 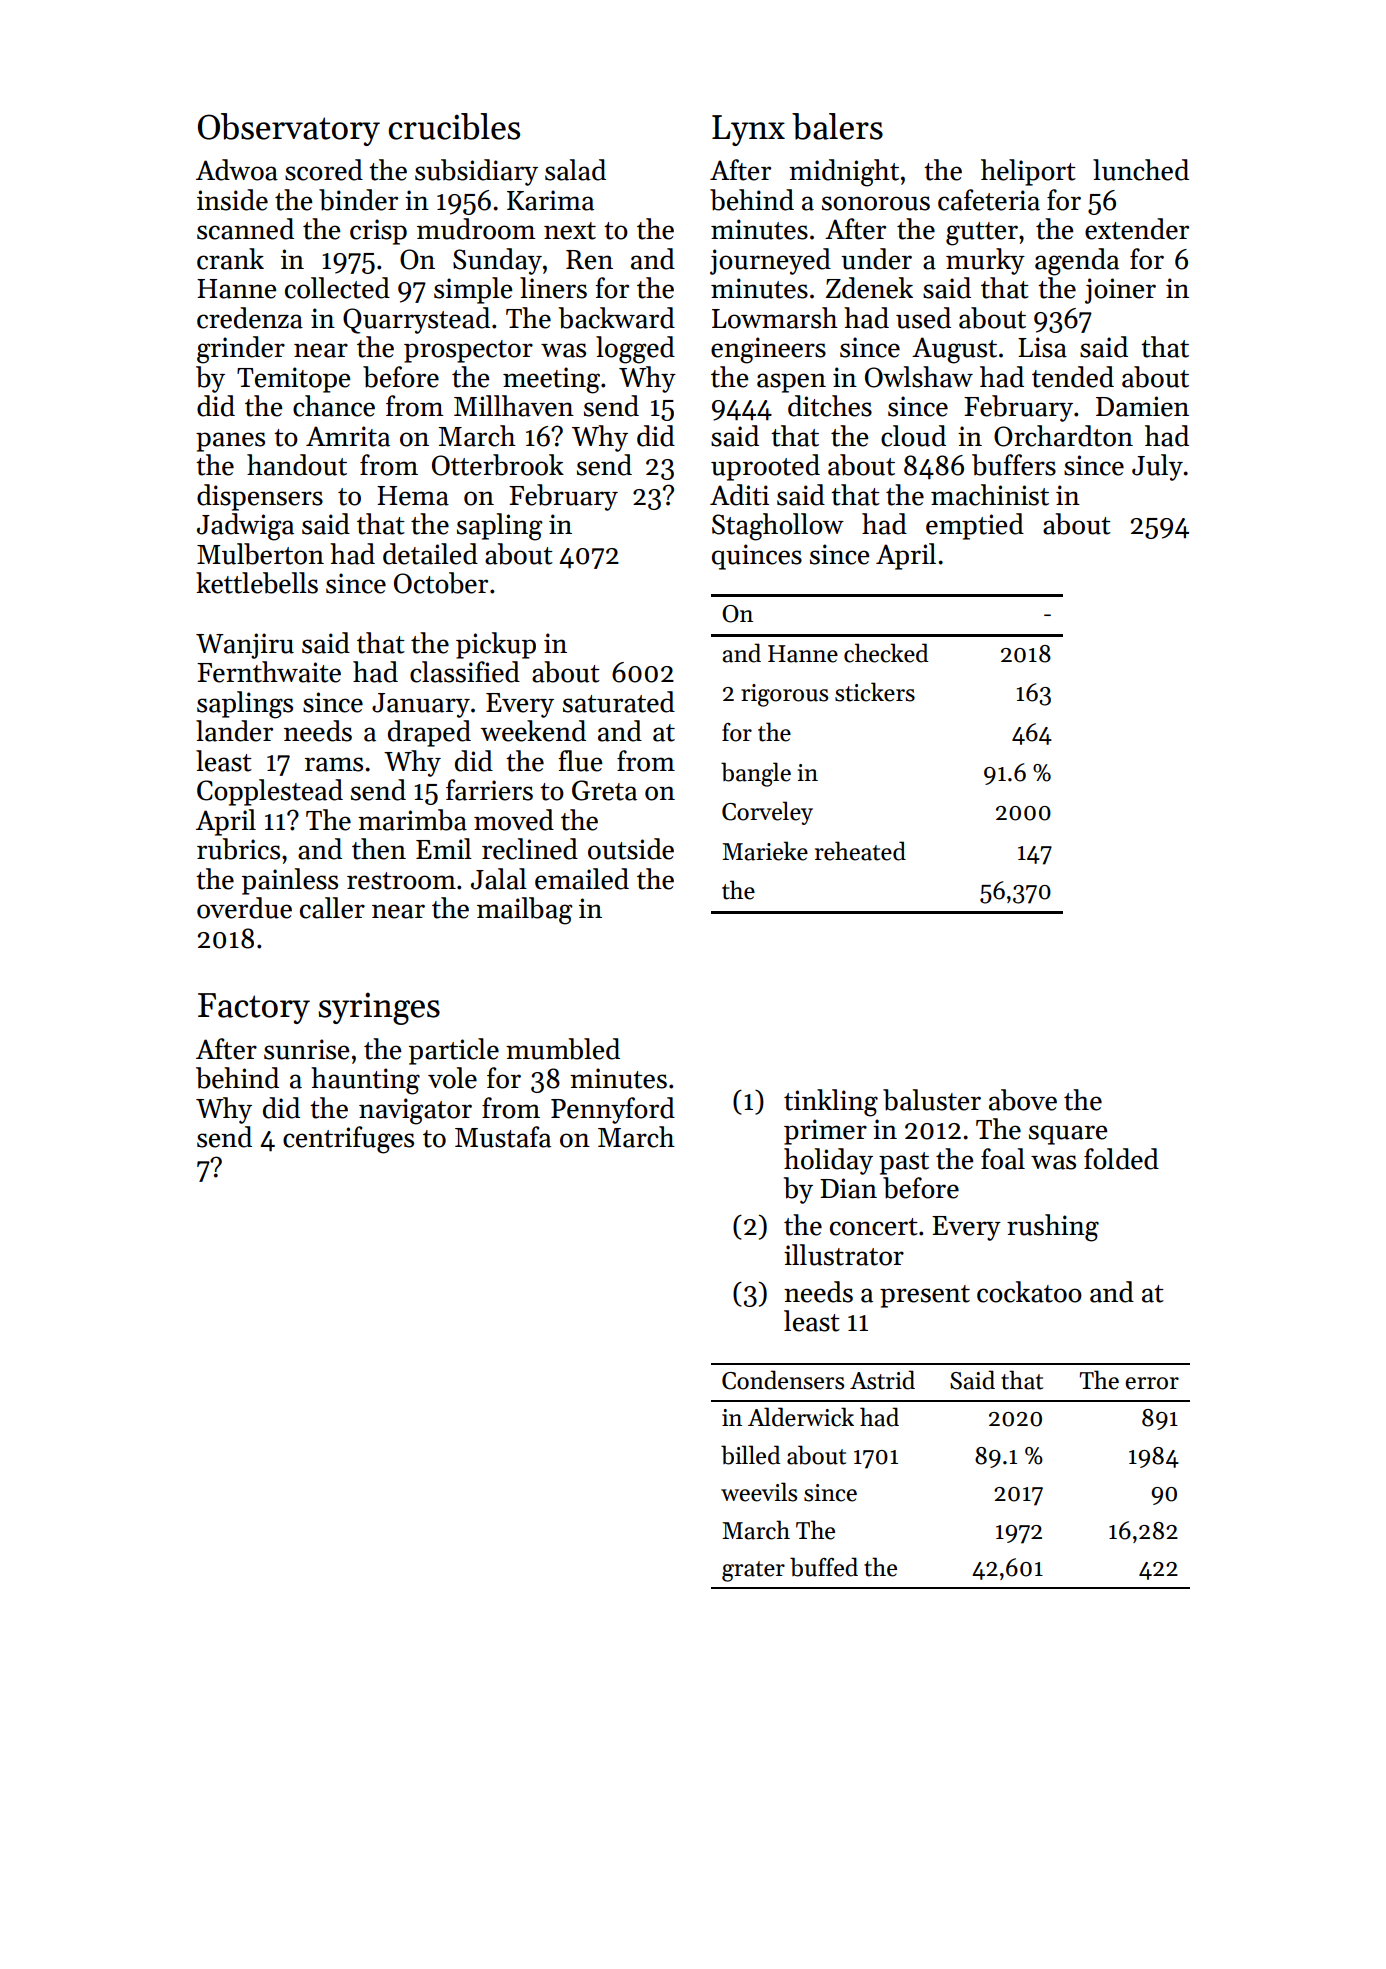 I want to click on reheated, so click(x=860, y=851).
